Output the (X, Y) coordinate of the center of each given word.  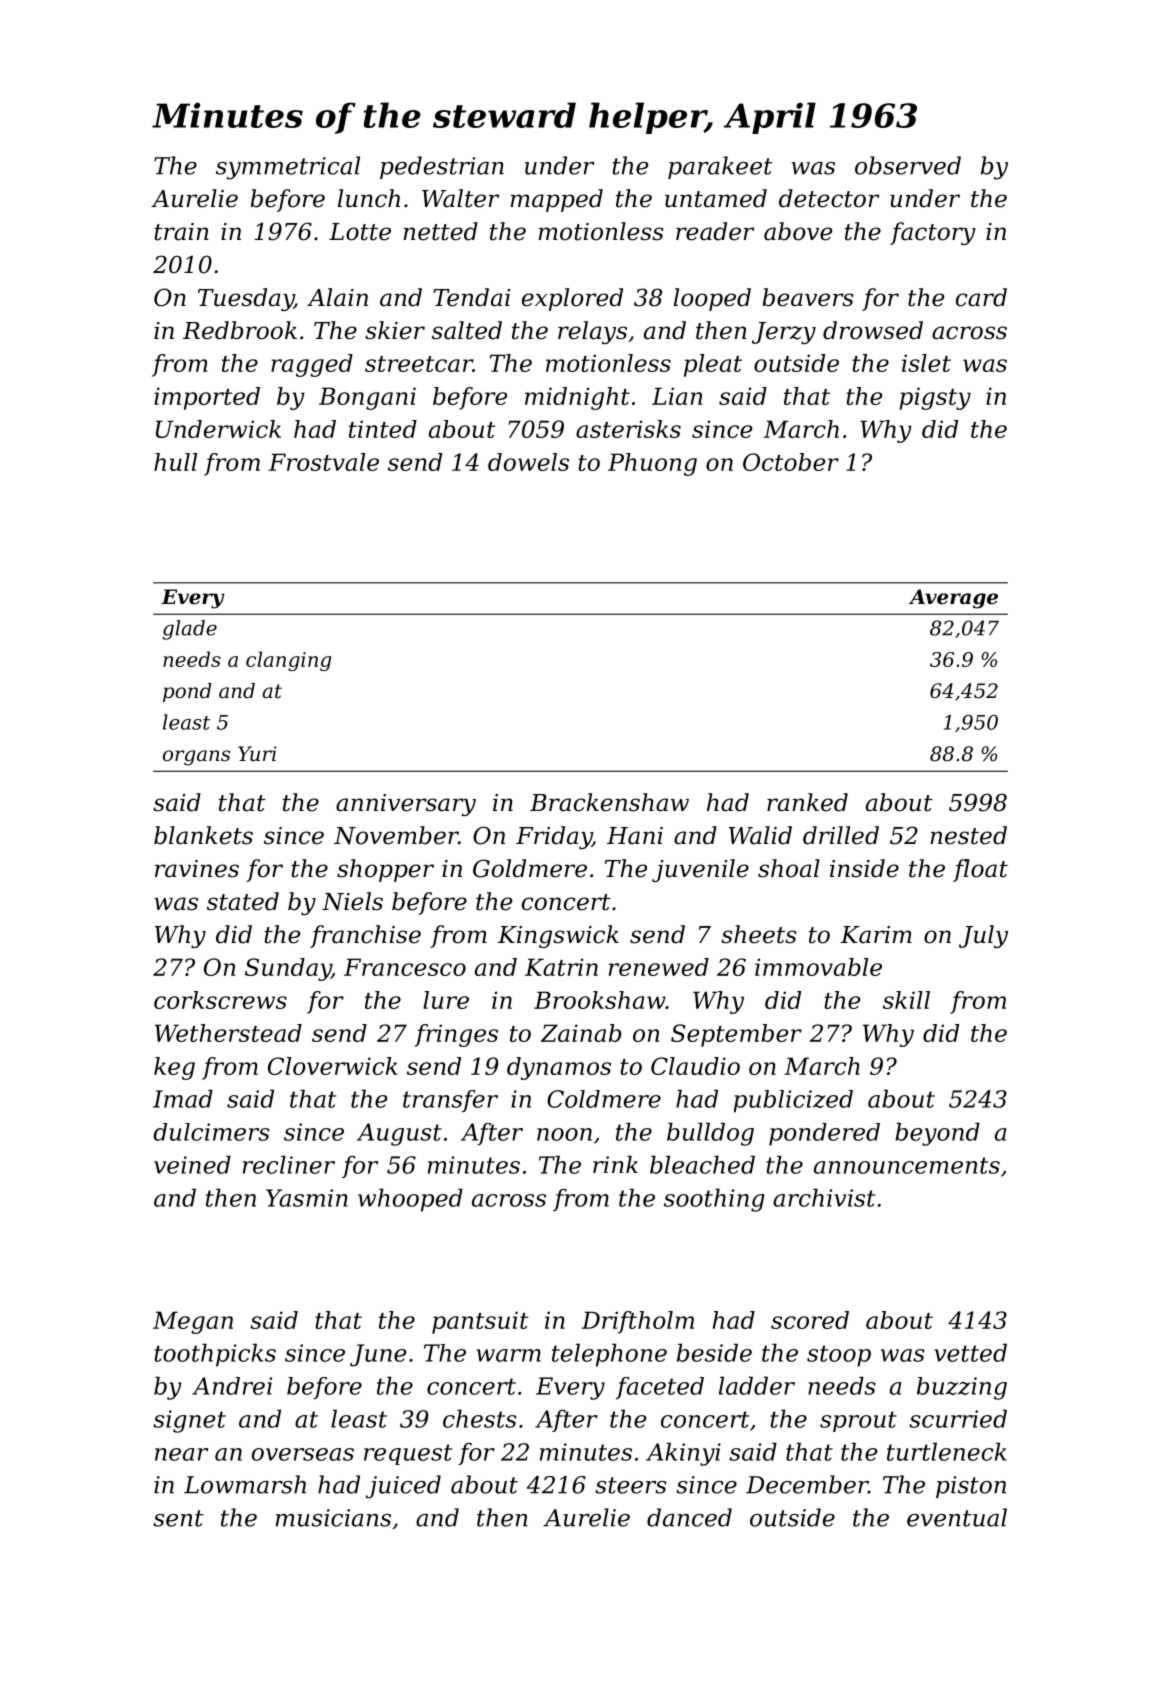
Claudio (695, 1066)
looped (712, 299)
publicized (793, 1101)
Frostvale (324, 462)
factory (933, 233)
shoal (789, 868)
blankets (203, 835)
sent (178, 1518)
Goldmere (530, 868)
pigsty (935, 398)
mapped (556, 200)
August (399, 1134)
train (181, 232)
